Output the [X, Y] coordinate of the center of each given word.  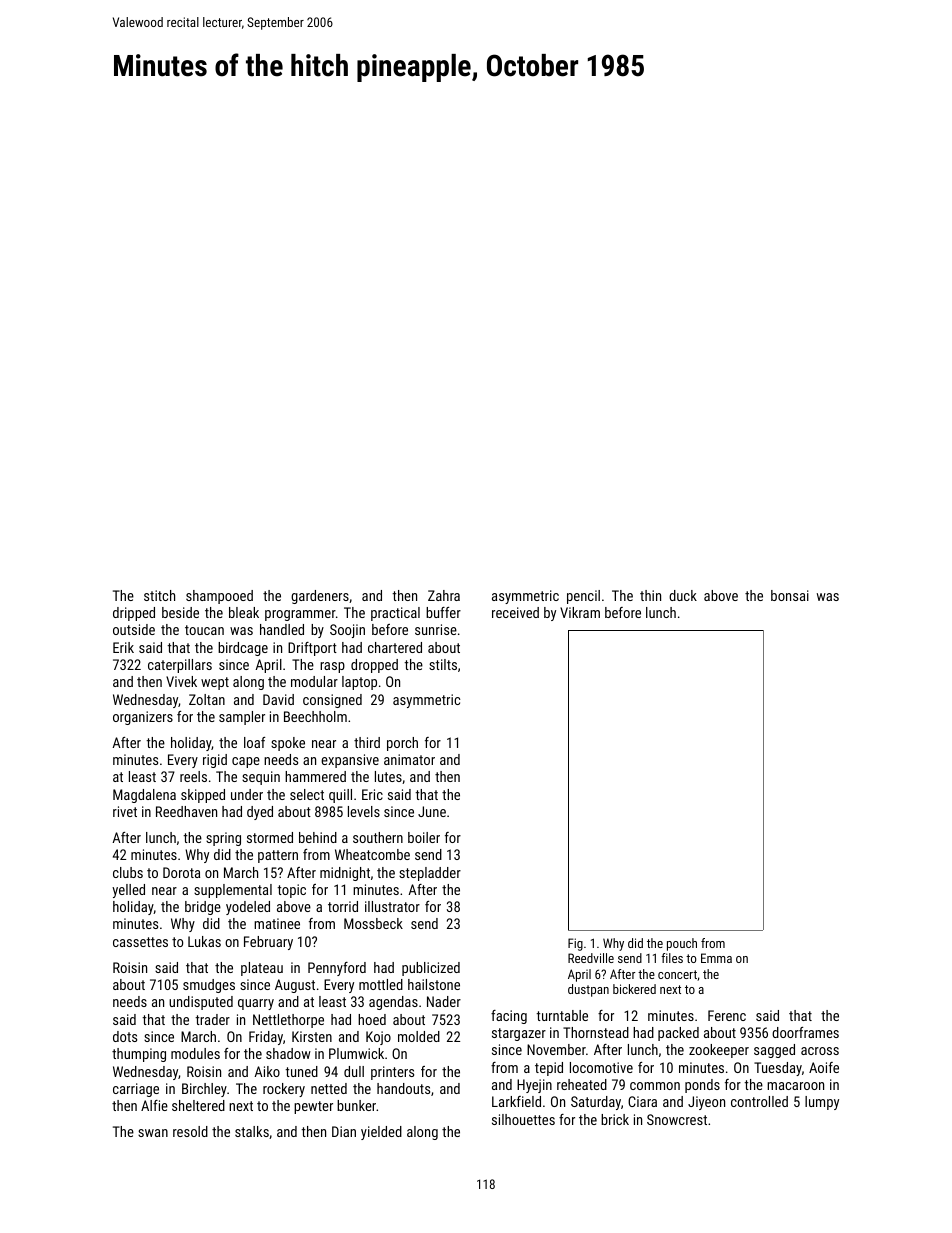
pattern [278, 856]
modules [195, 1053]
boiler [424, 837]
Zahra [444, 595]
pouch [682, 944]
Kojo [378, 1038]
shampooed [219, 597]
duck [683, 595]
